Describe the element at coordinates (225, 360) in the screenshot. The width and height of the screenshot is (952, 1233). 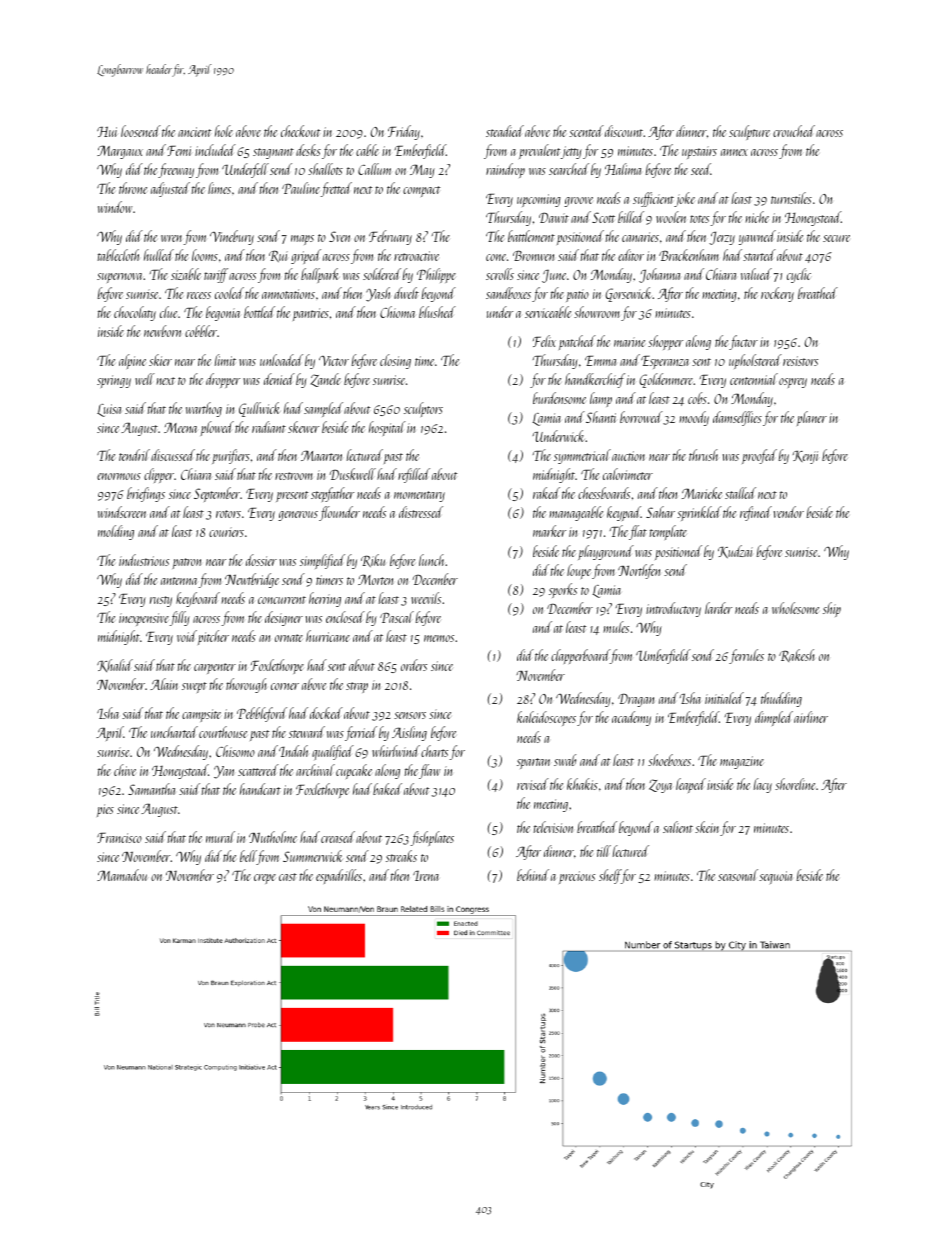
I see `limit` at that location.
